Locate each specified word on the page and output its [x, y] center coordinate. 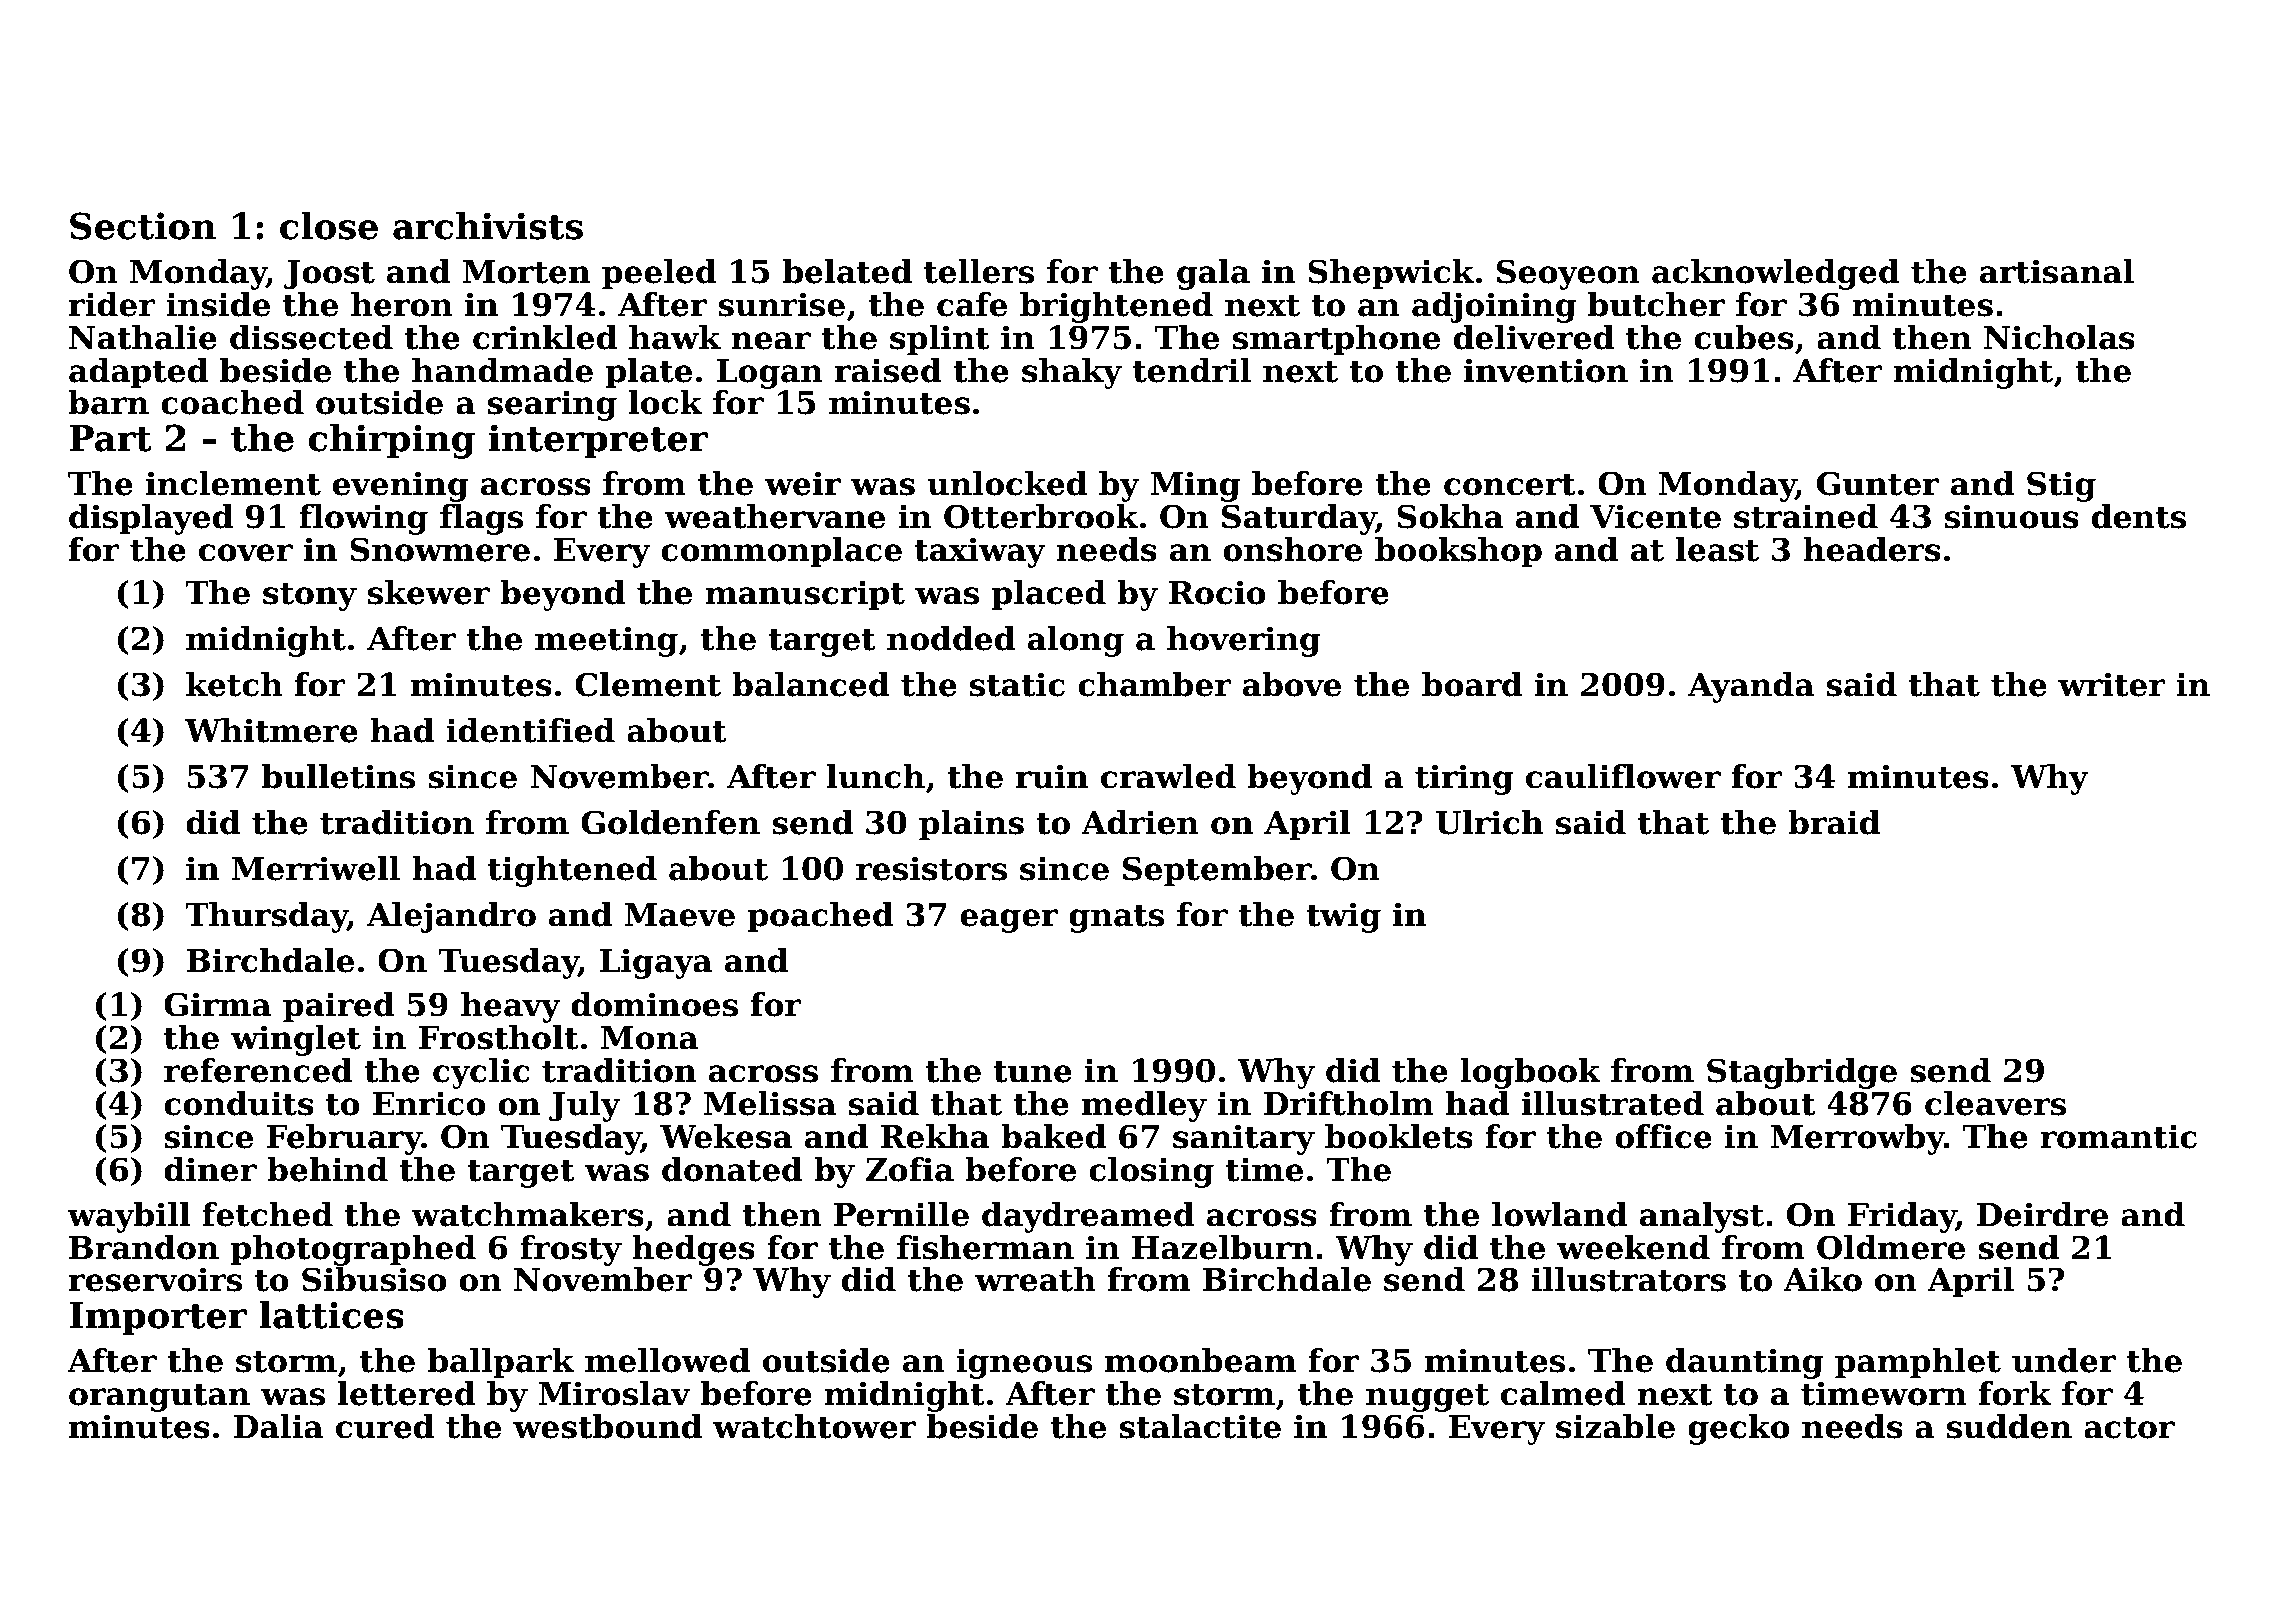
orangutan [159, 1398]
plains [971, 825]
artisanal [2057, 271]
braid [1834, 822]
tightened [572, 871]
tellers [979, 271]
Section [143, 226]
